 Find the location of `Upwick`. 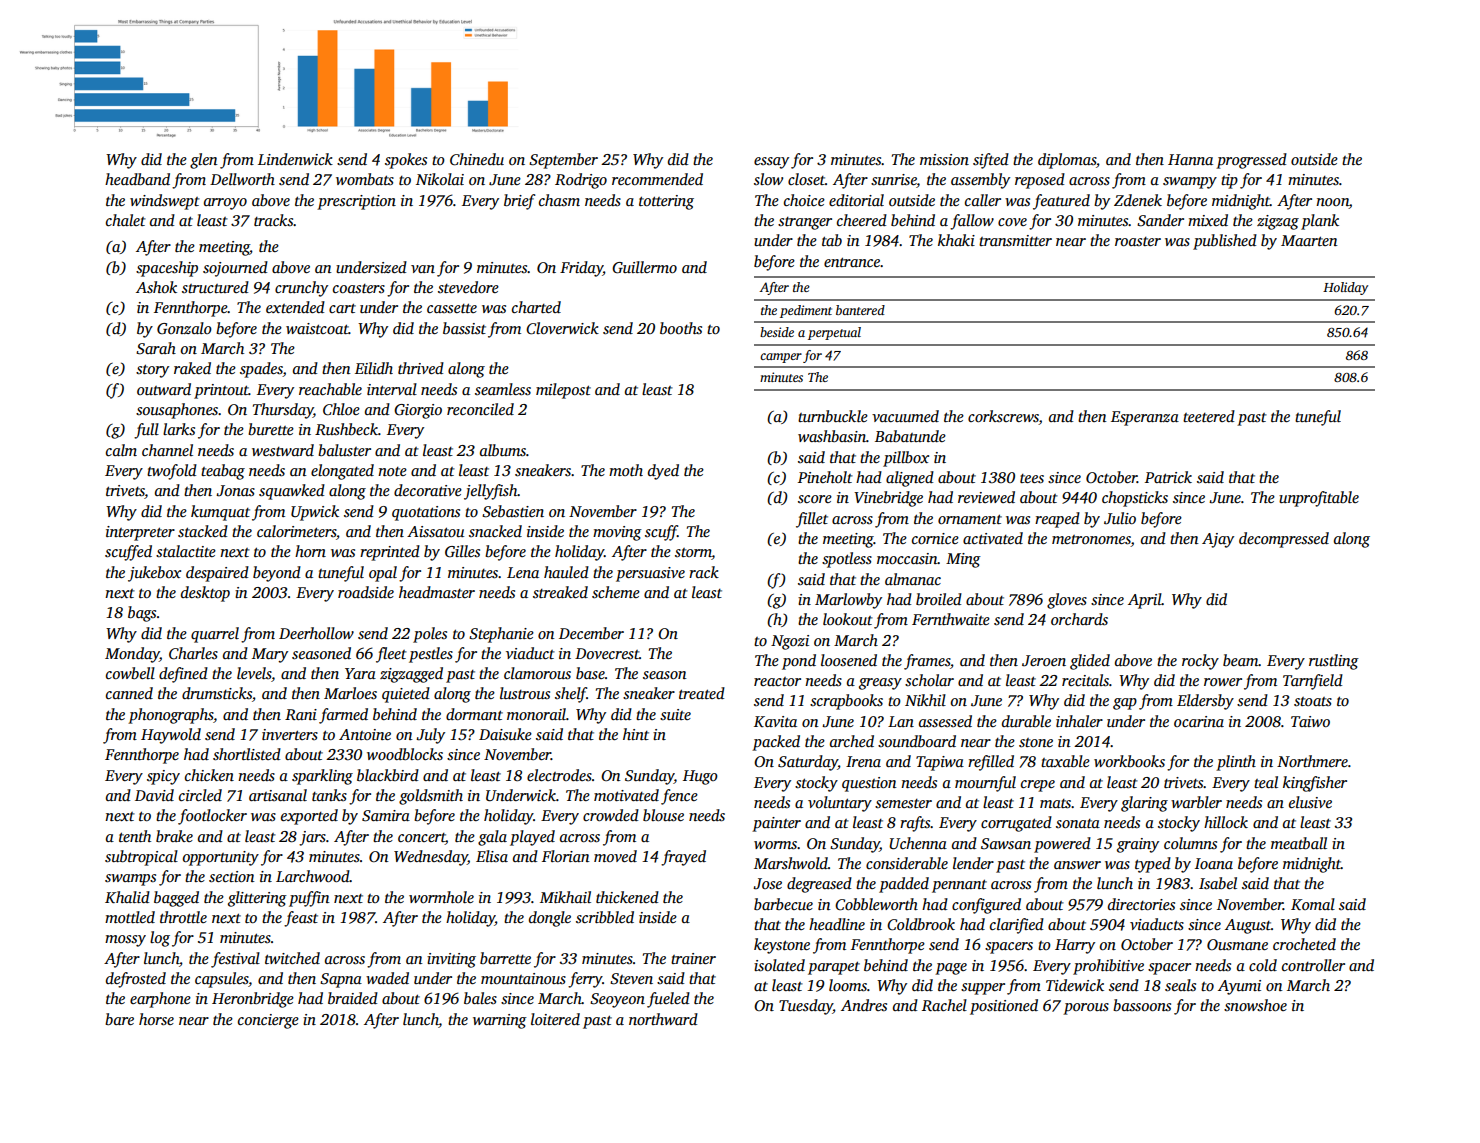

Upwick is located at coordinates (315, 513).
